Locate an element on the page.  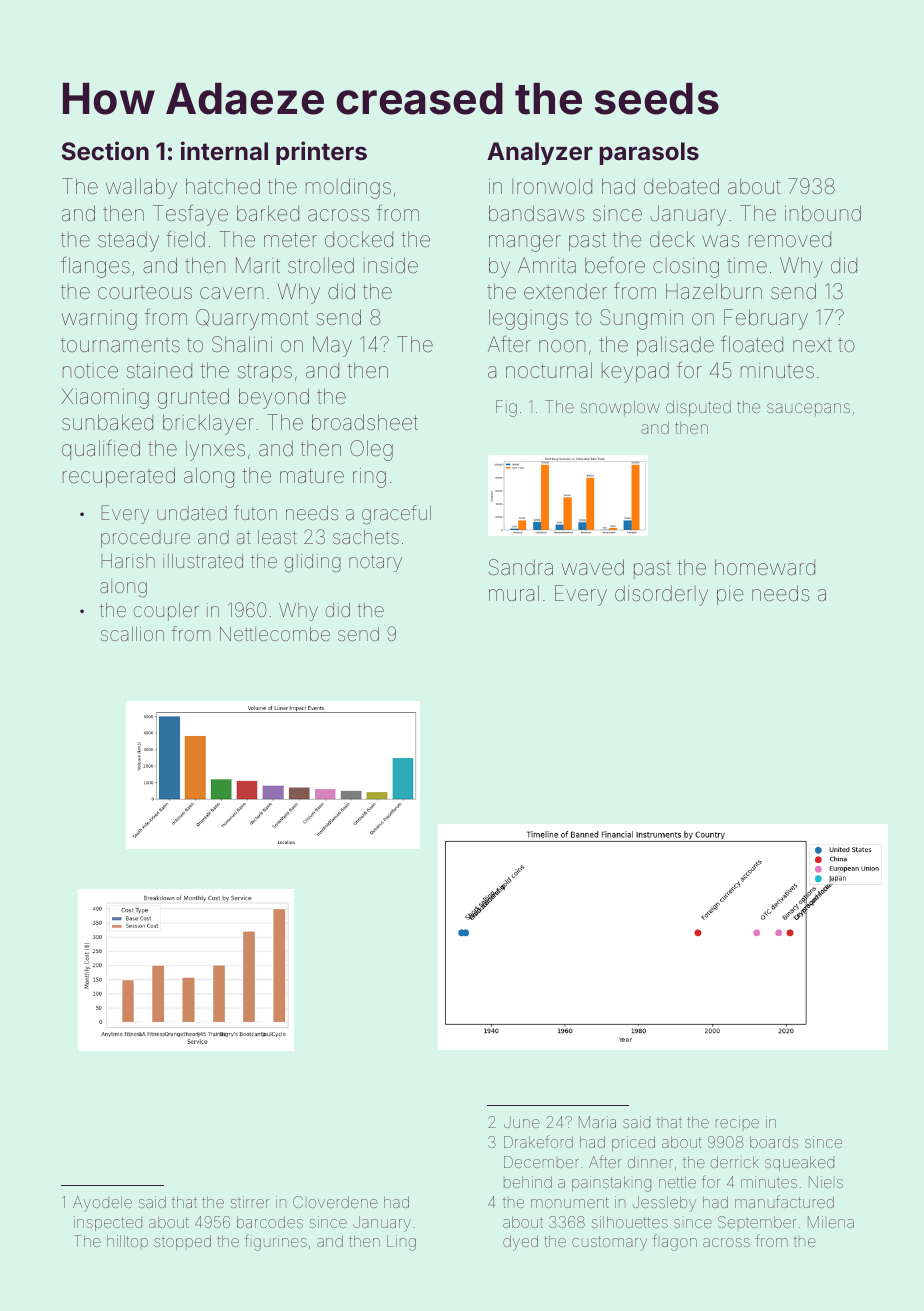
mural is located at coordinates (514, 593).
